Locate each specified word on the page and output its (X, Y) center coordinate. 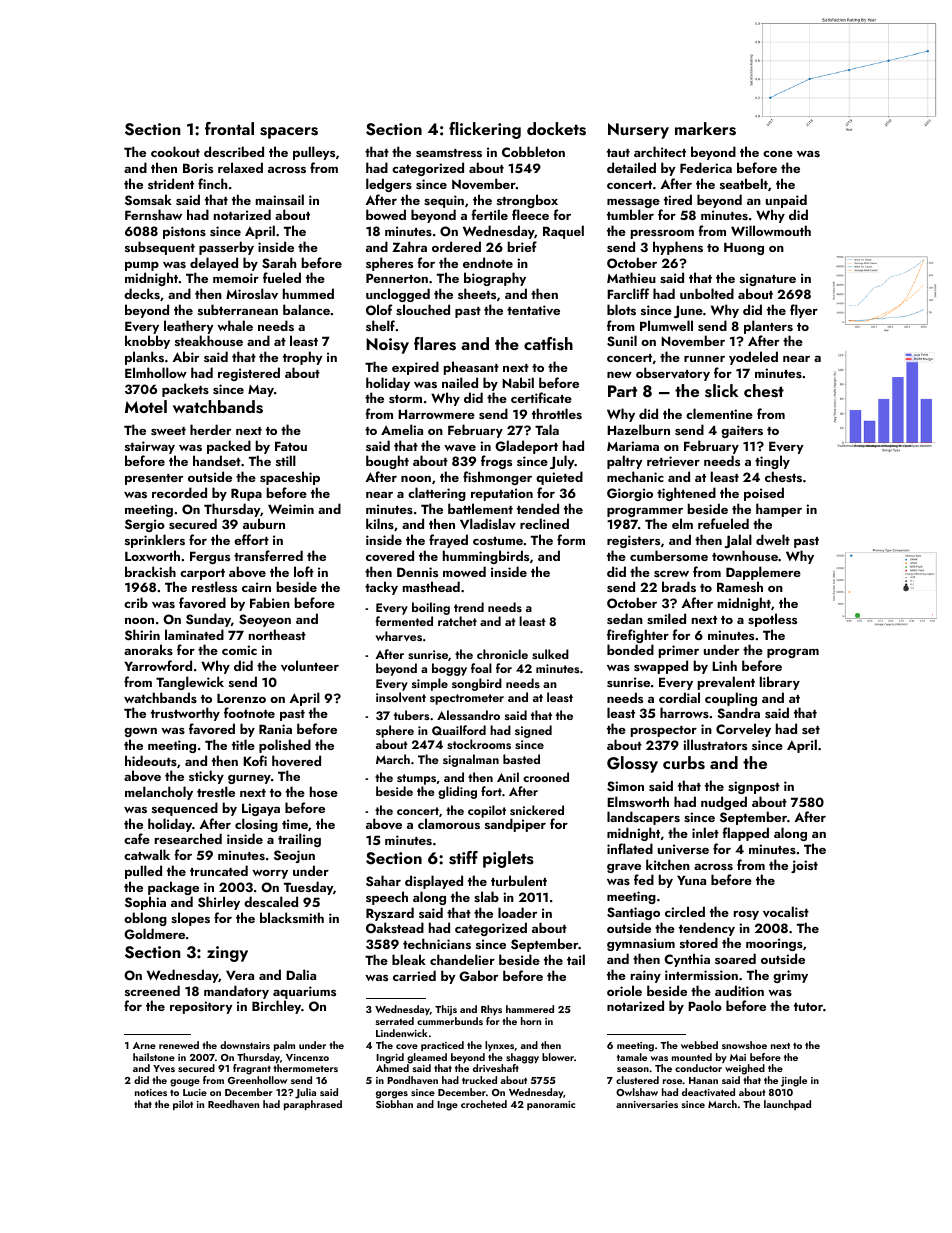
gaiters (742, 431)
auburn (264, 523)
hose (324, 791)
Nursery (638, 131)
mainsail (280, 199)
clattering (437, 494)
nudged (724, 803)
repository (201, 1007)
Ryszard (390, 914)
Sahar (383, 881)
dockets (556, 129)
